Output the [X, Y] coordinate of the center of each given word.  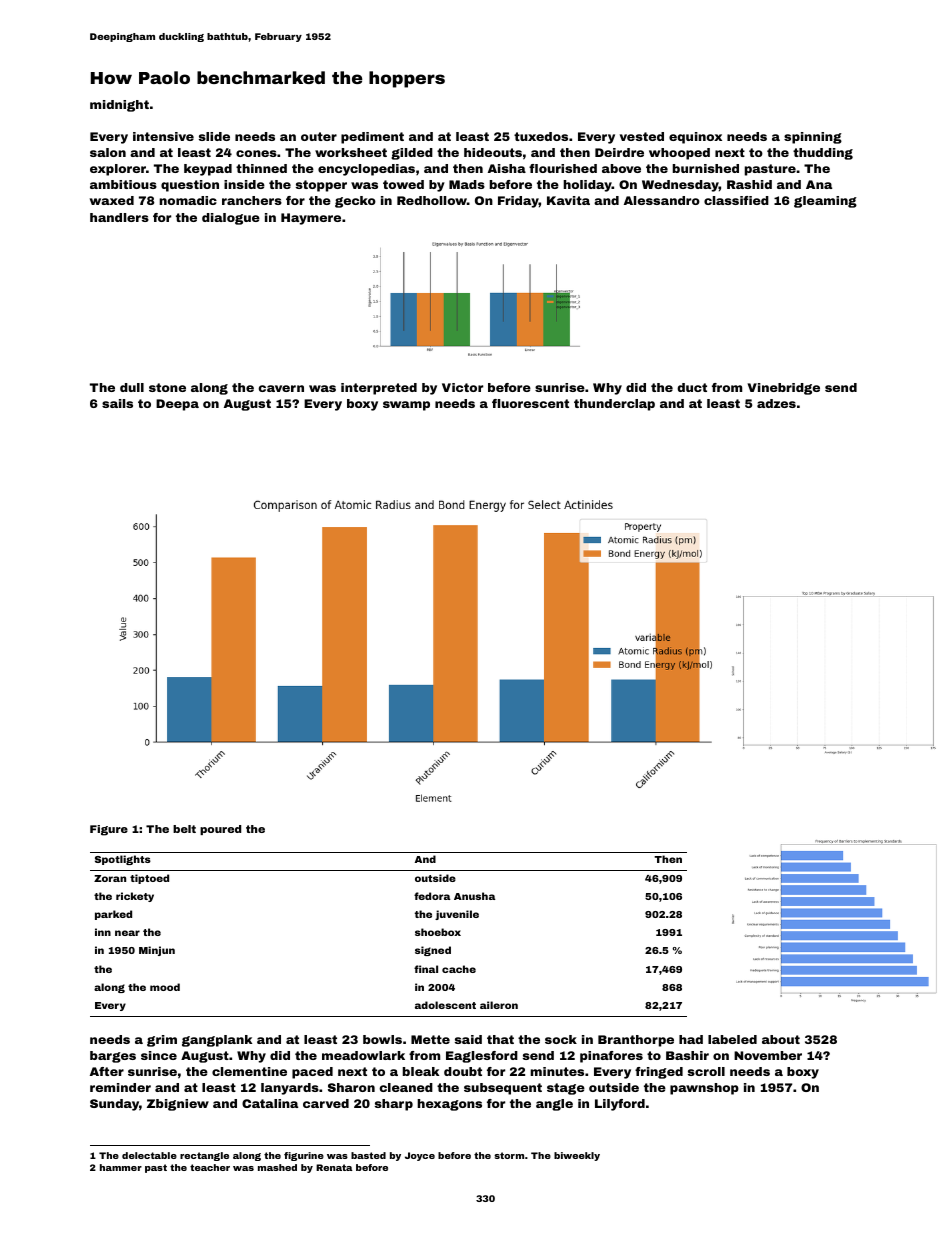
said [468, 1039]
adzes [776, 403]
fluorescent [530, 403]
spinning [813, 138]
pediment [372, 138]
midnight [119, 106]
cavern [281, 388]
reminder [120, 1087]
